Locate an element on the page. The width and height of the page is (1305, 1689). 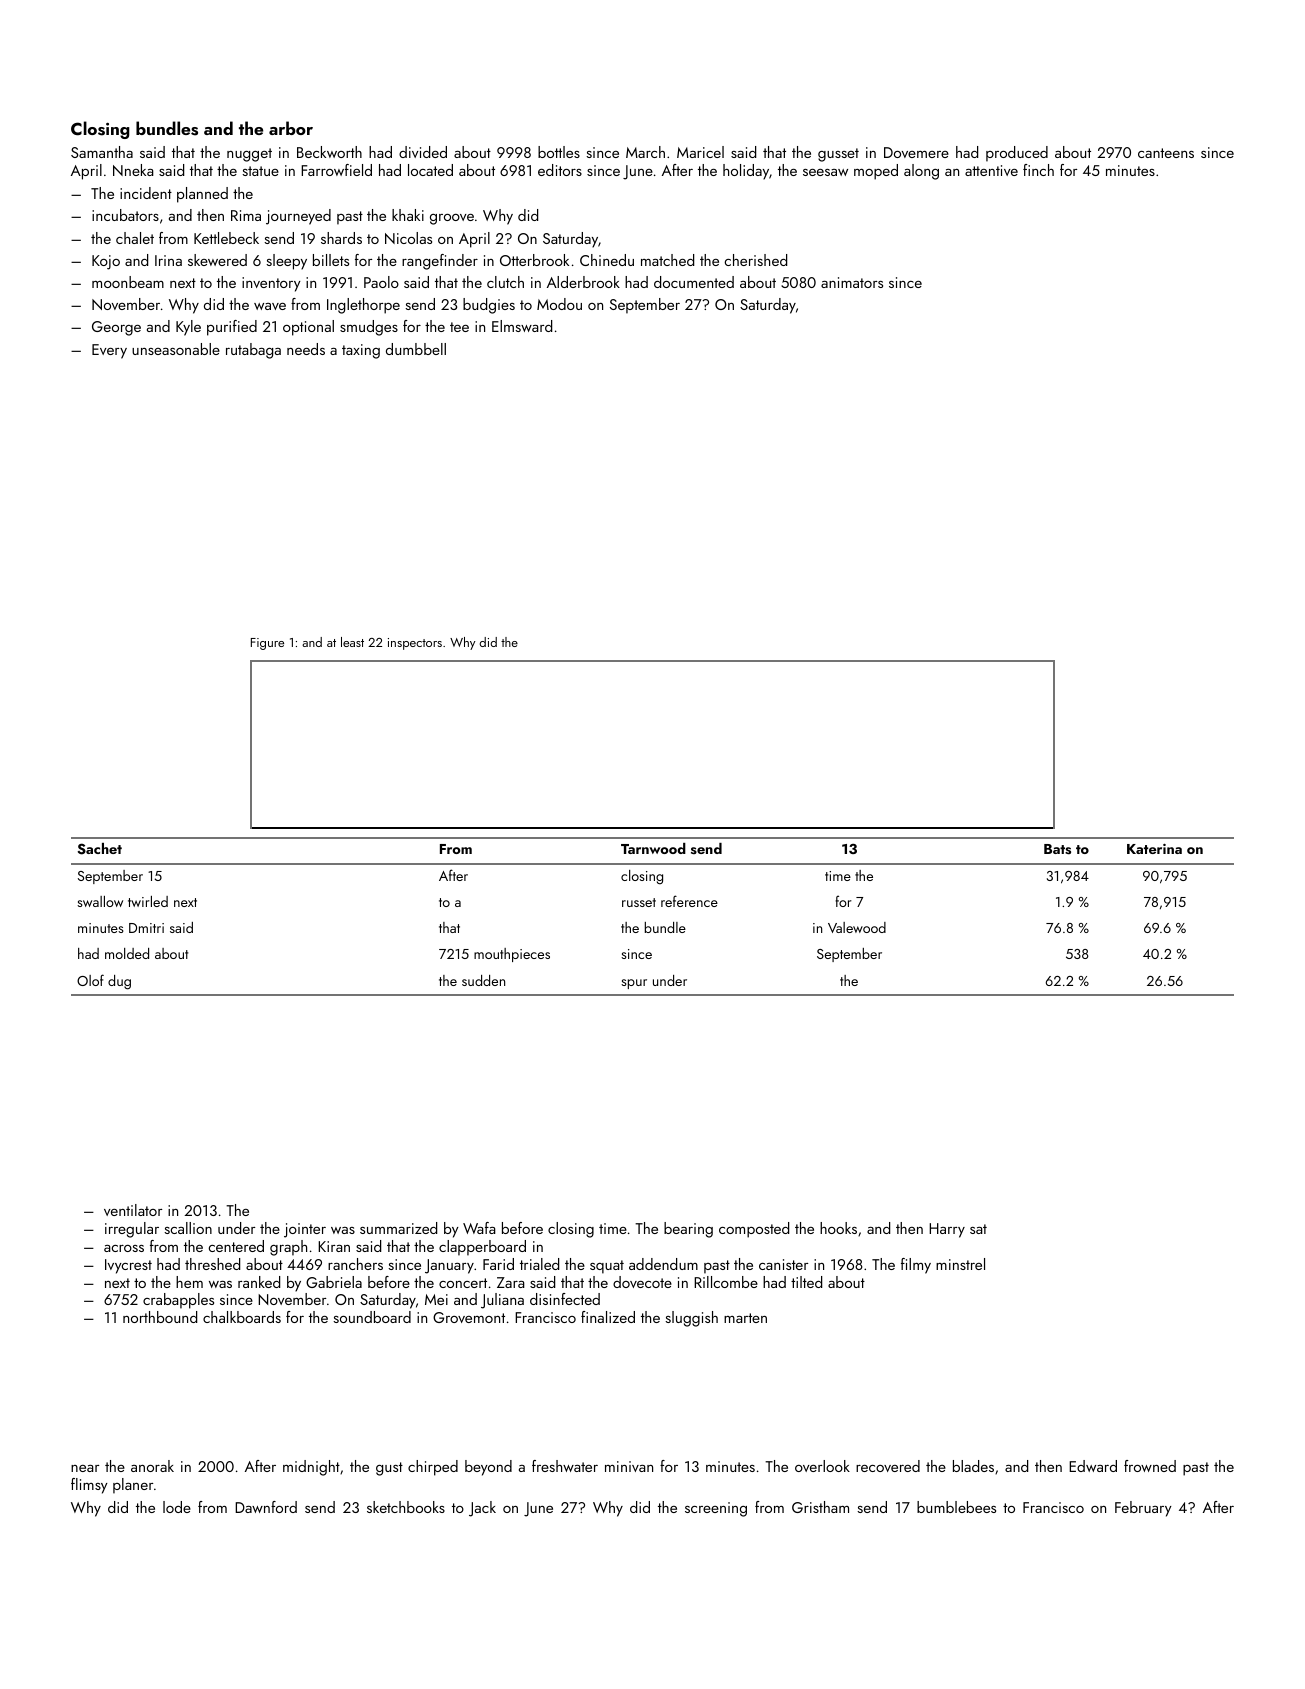
Dmitri is located at coordinates (146, 928).
